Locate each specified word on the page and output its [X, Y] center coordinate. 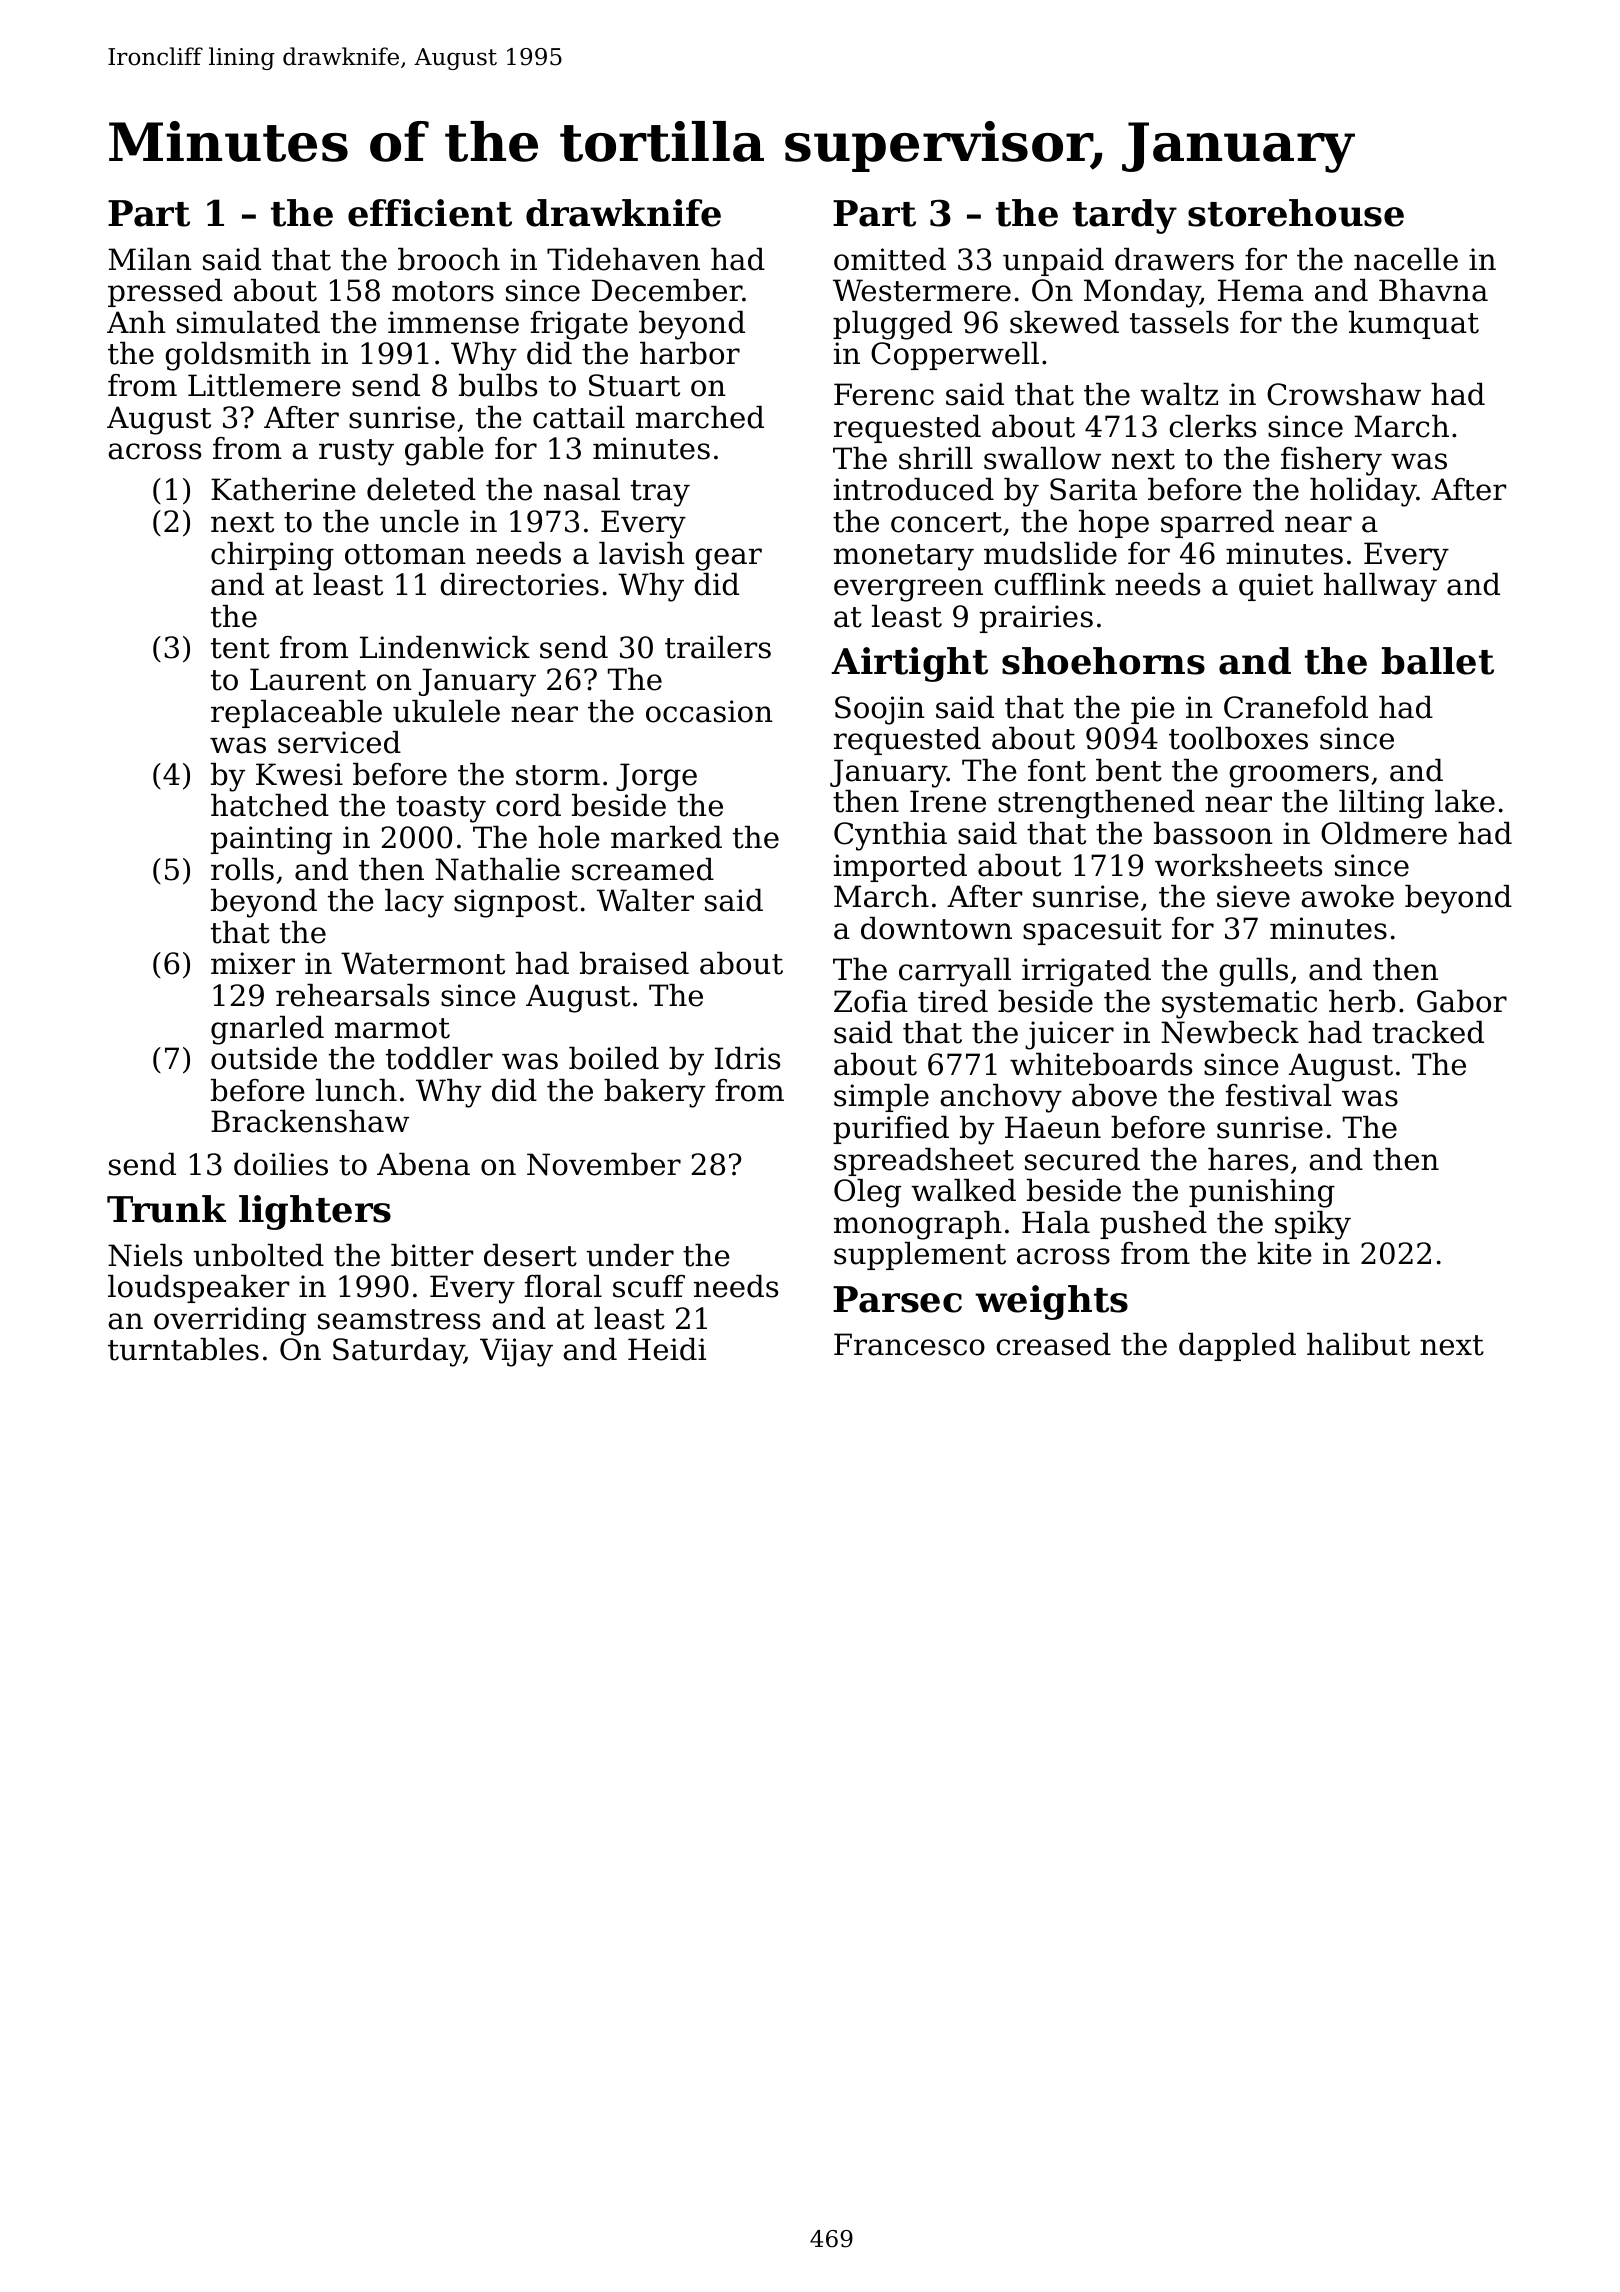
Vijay [516, 1352]
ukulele [446, 711]
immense [453, 322]
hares [1248, 1159]
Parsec [897, 1299]
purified [891, 1130]
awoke [1347, 896]
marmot [392, 1028]
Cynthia [890, 836]
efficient [430, 213]
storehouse [1296, 213]
